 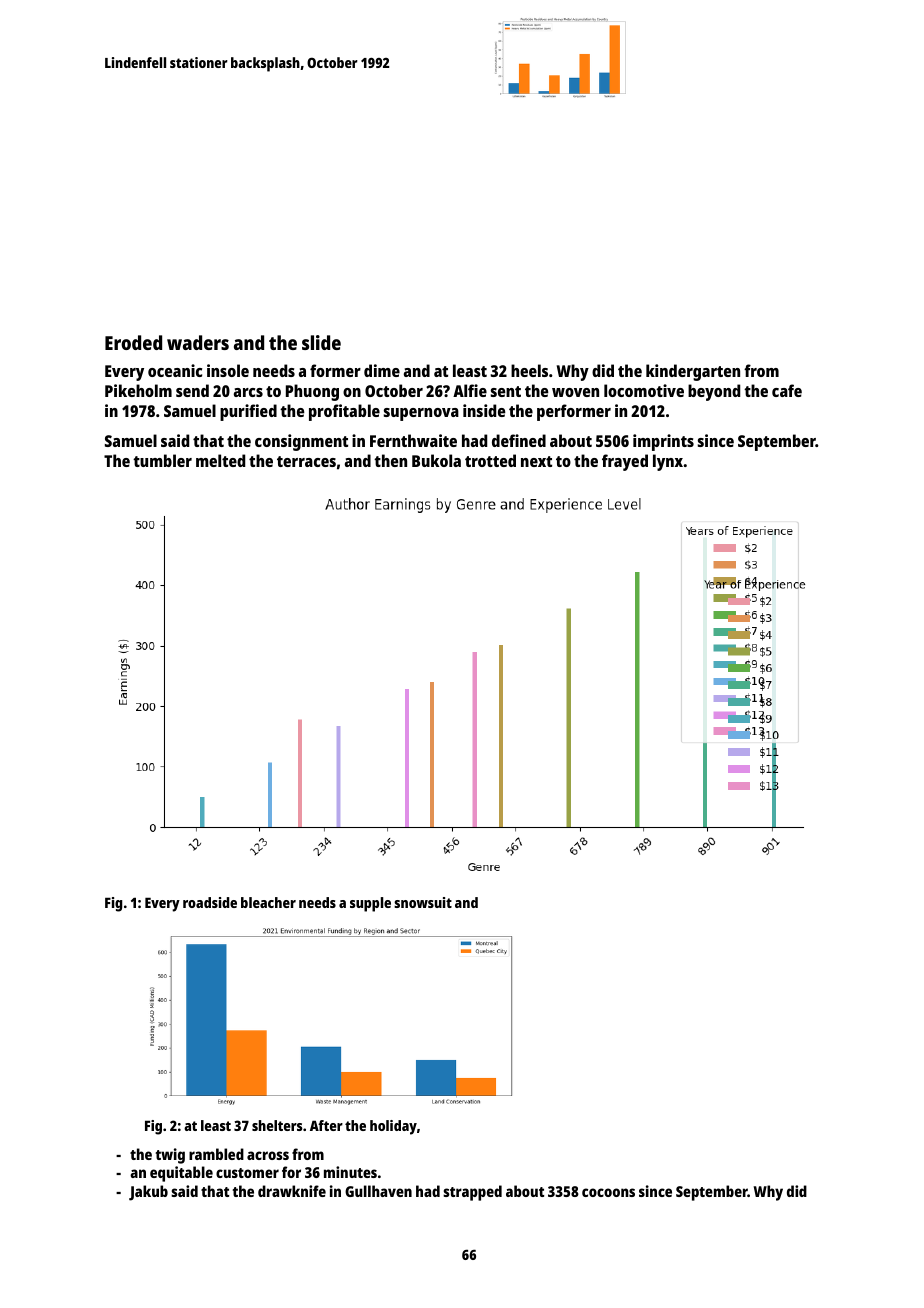 What do you see at coordinates (668, 462) in the page?
I see `lynx` at bounding box center [668, 462].
